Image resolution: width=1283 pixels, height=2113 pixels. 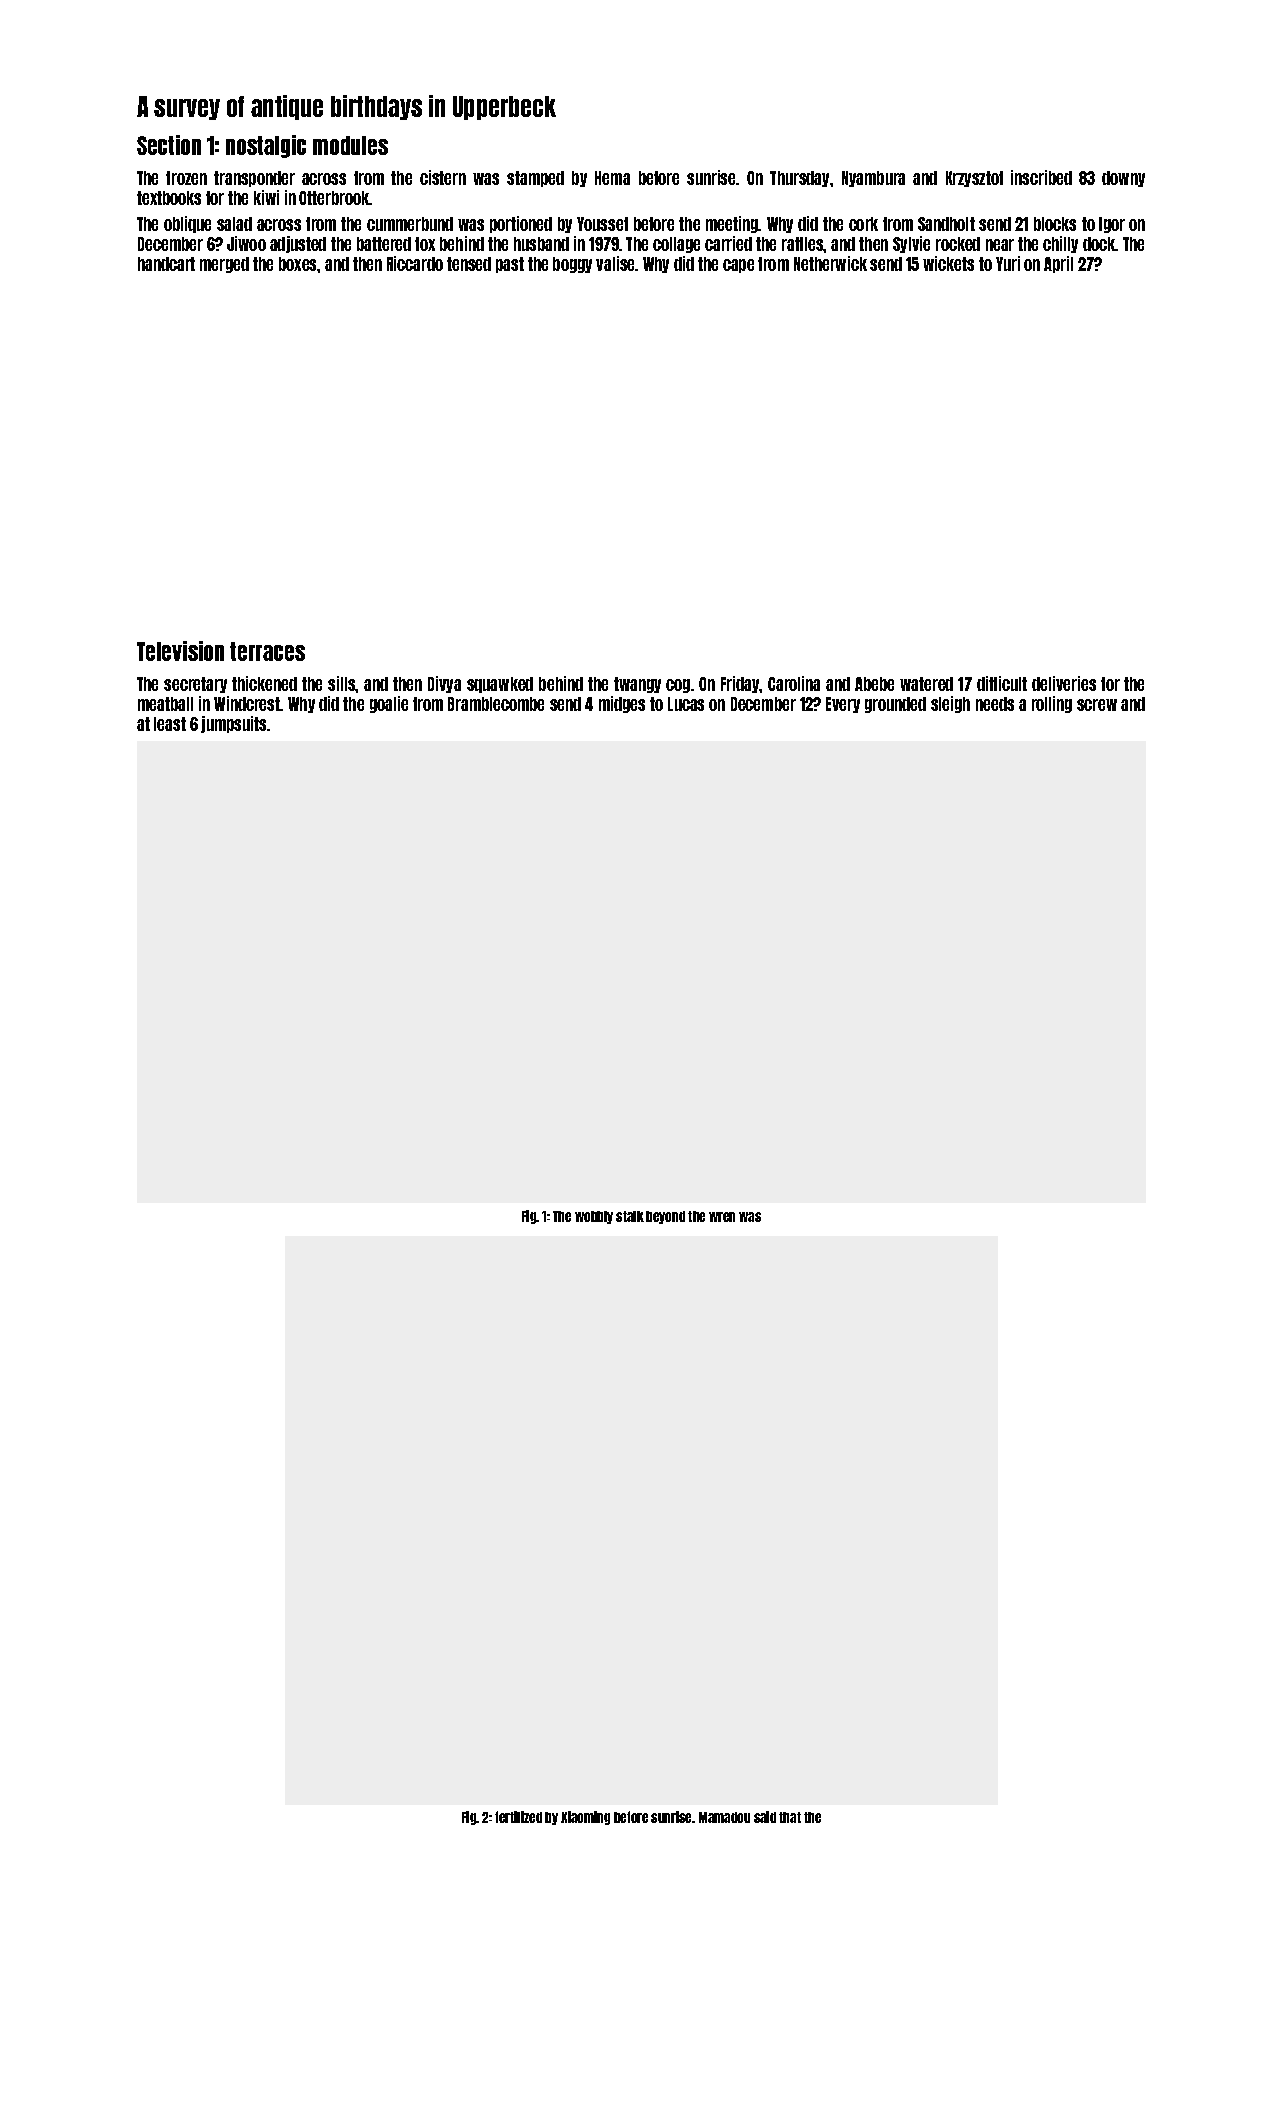 What do you see at coordinates (765, 1817) in the screenshot?
I see `said` at bounding box center [765, 1817].
